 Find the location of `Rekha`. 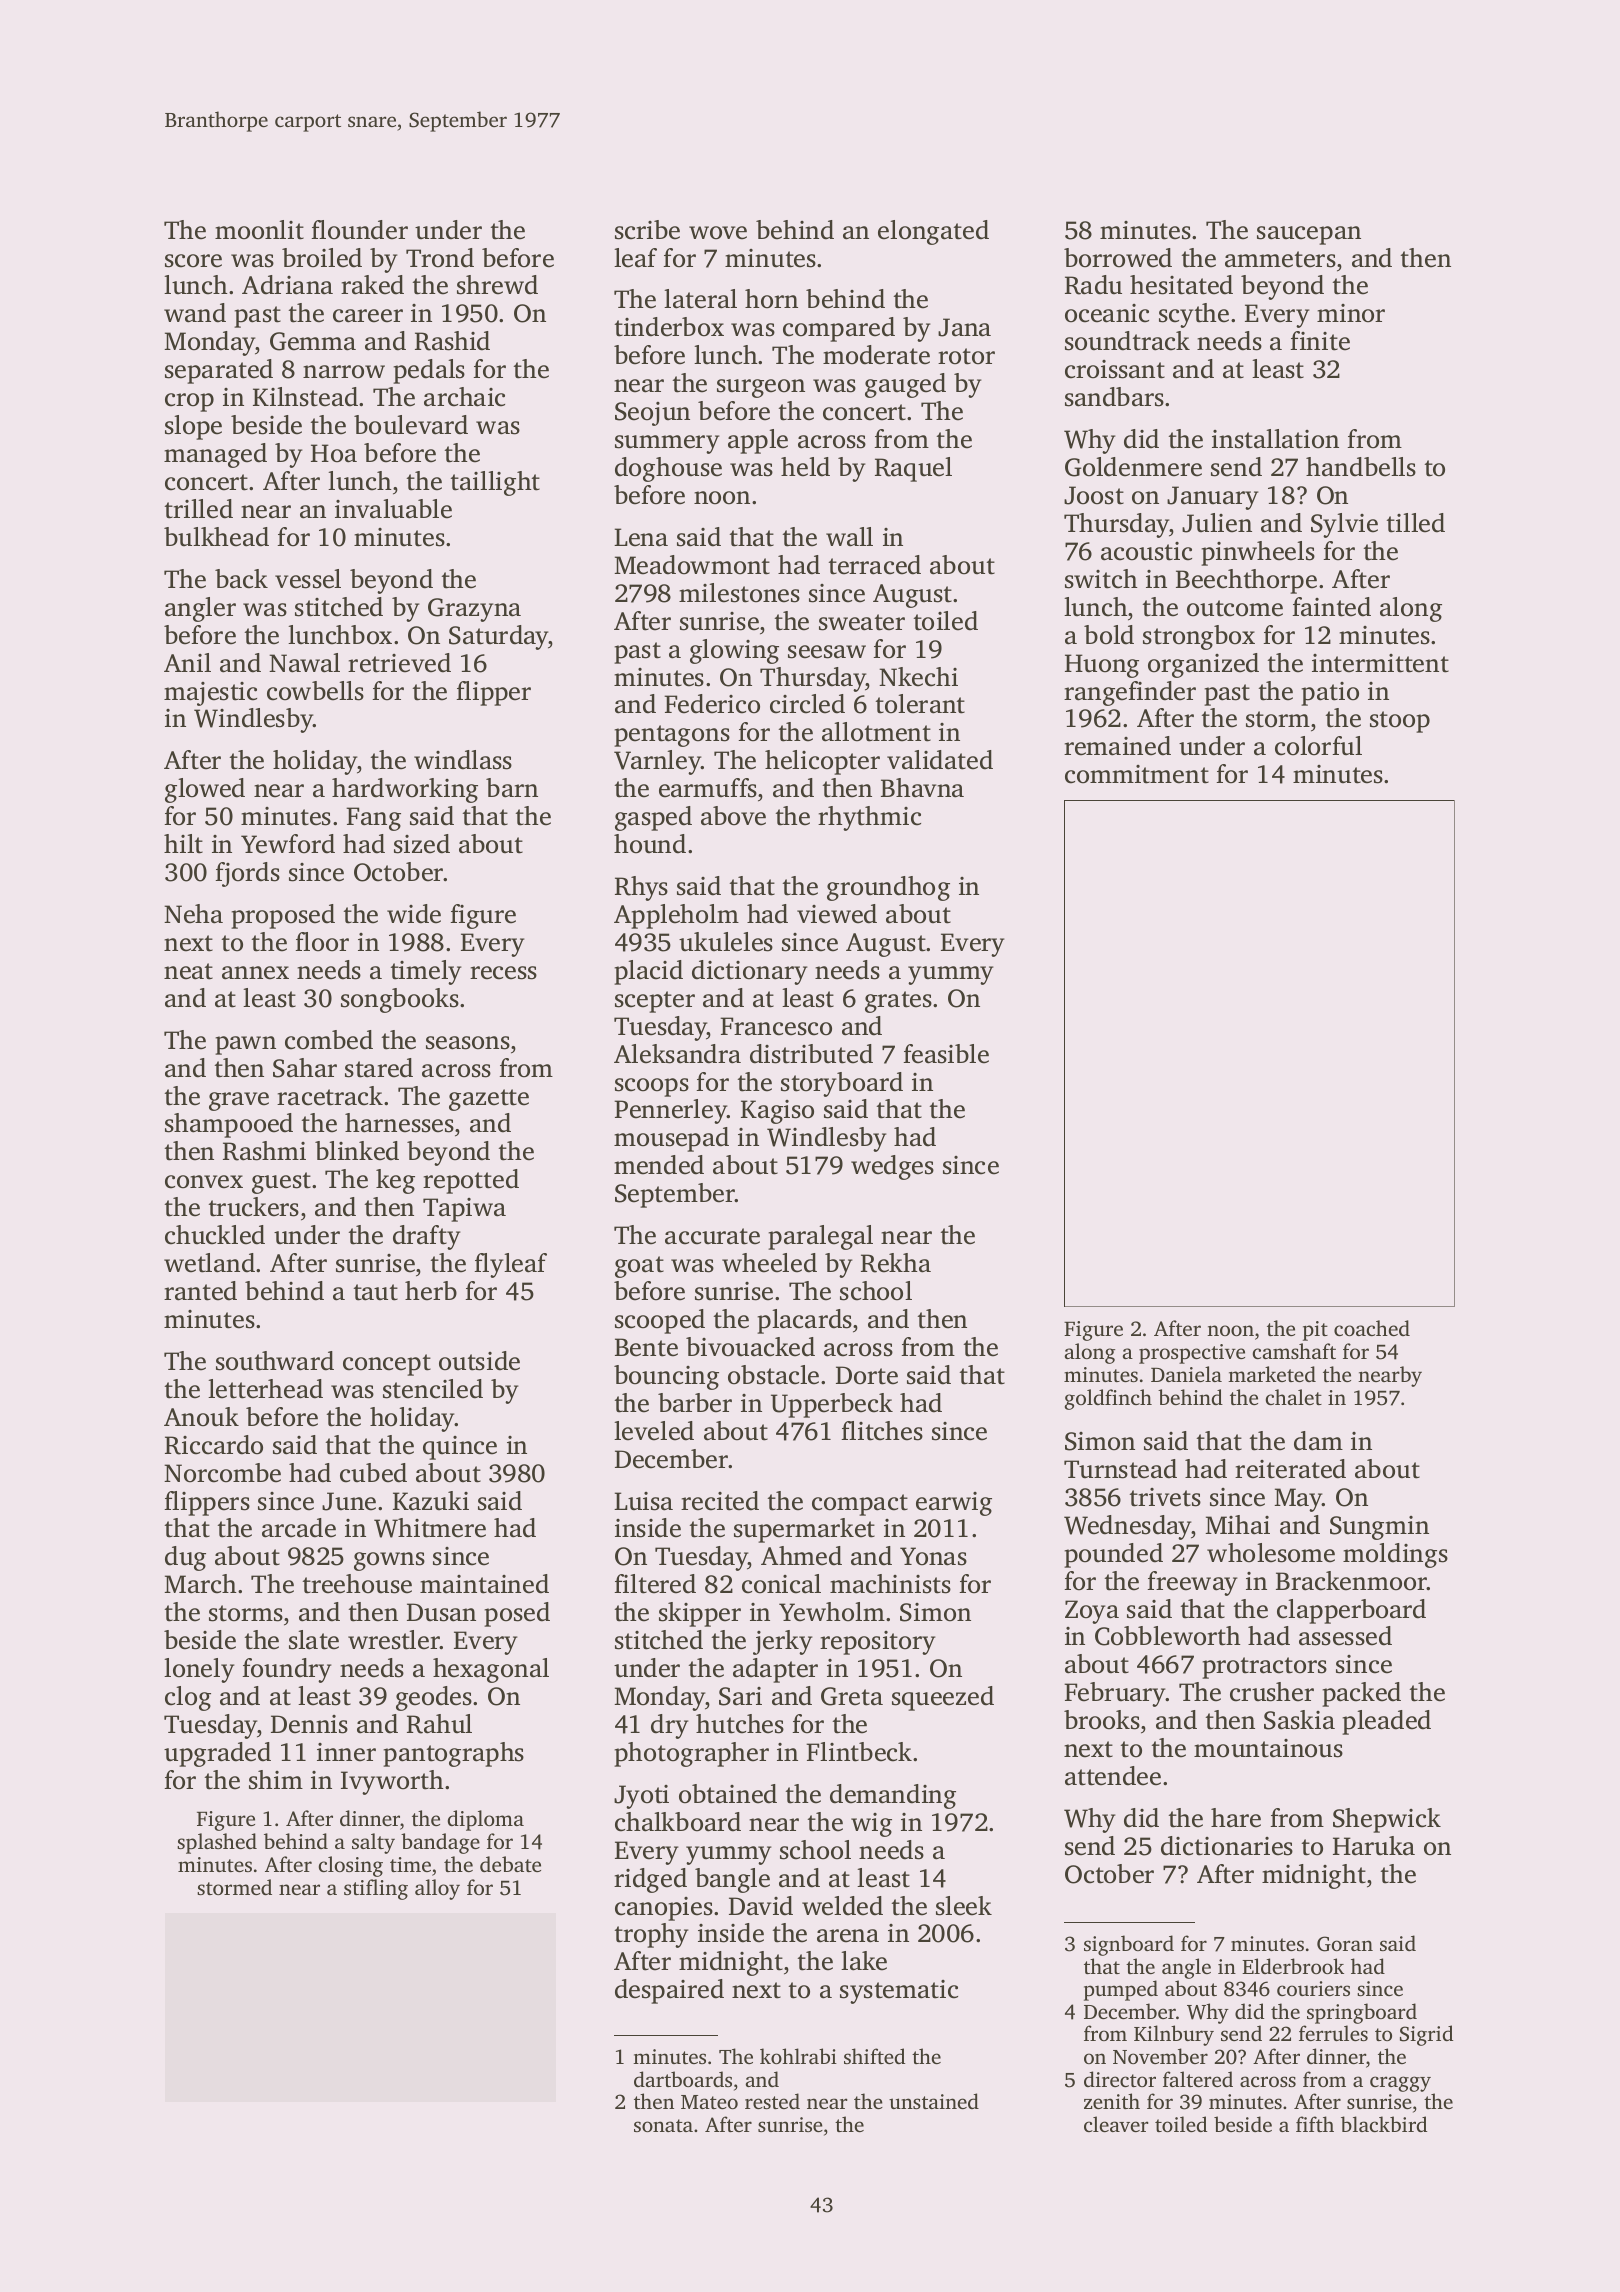

Rekha is located at coordinates (896, 1263).
